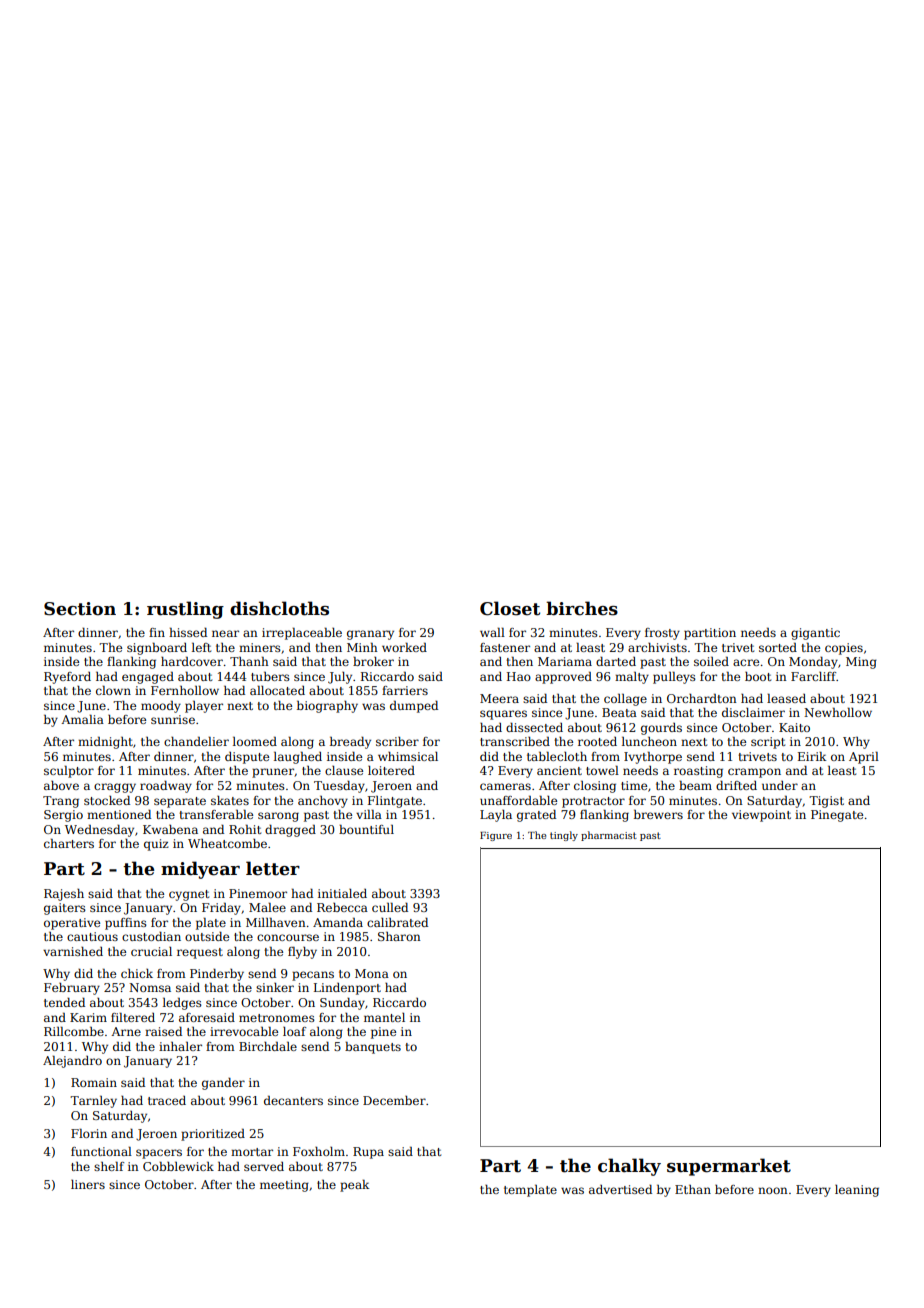 The width and height of the screenshot is (924, 1308). What do you see at coordinates (761, 816) in the screenshot?
I see `viewpoint` at bounding box center [761, 816].
